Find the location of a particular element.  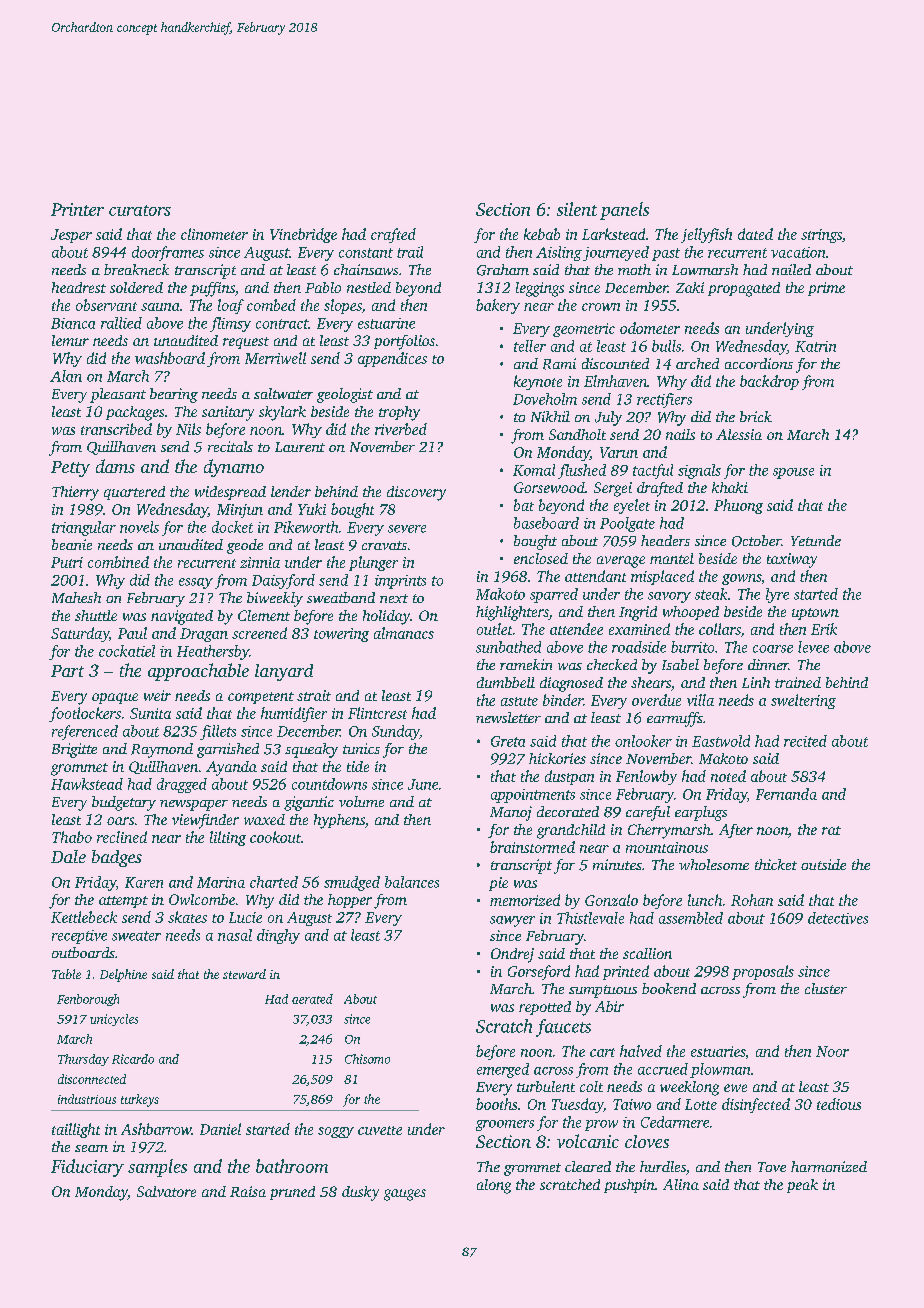

crafted is located at coordinates (393, 235).
